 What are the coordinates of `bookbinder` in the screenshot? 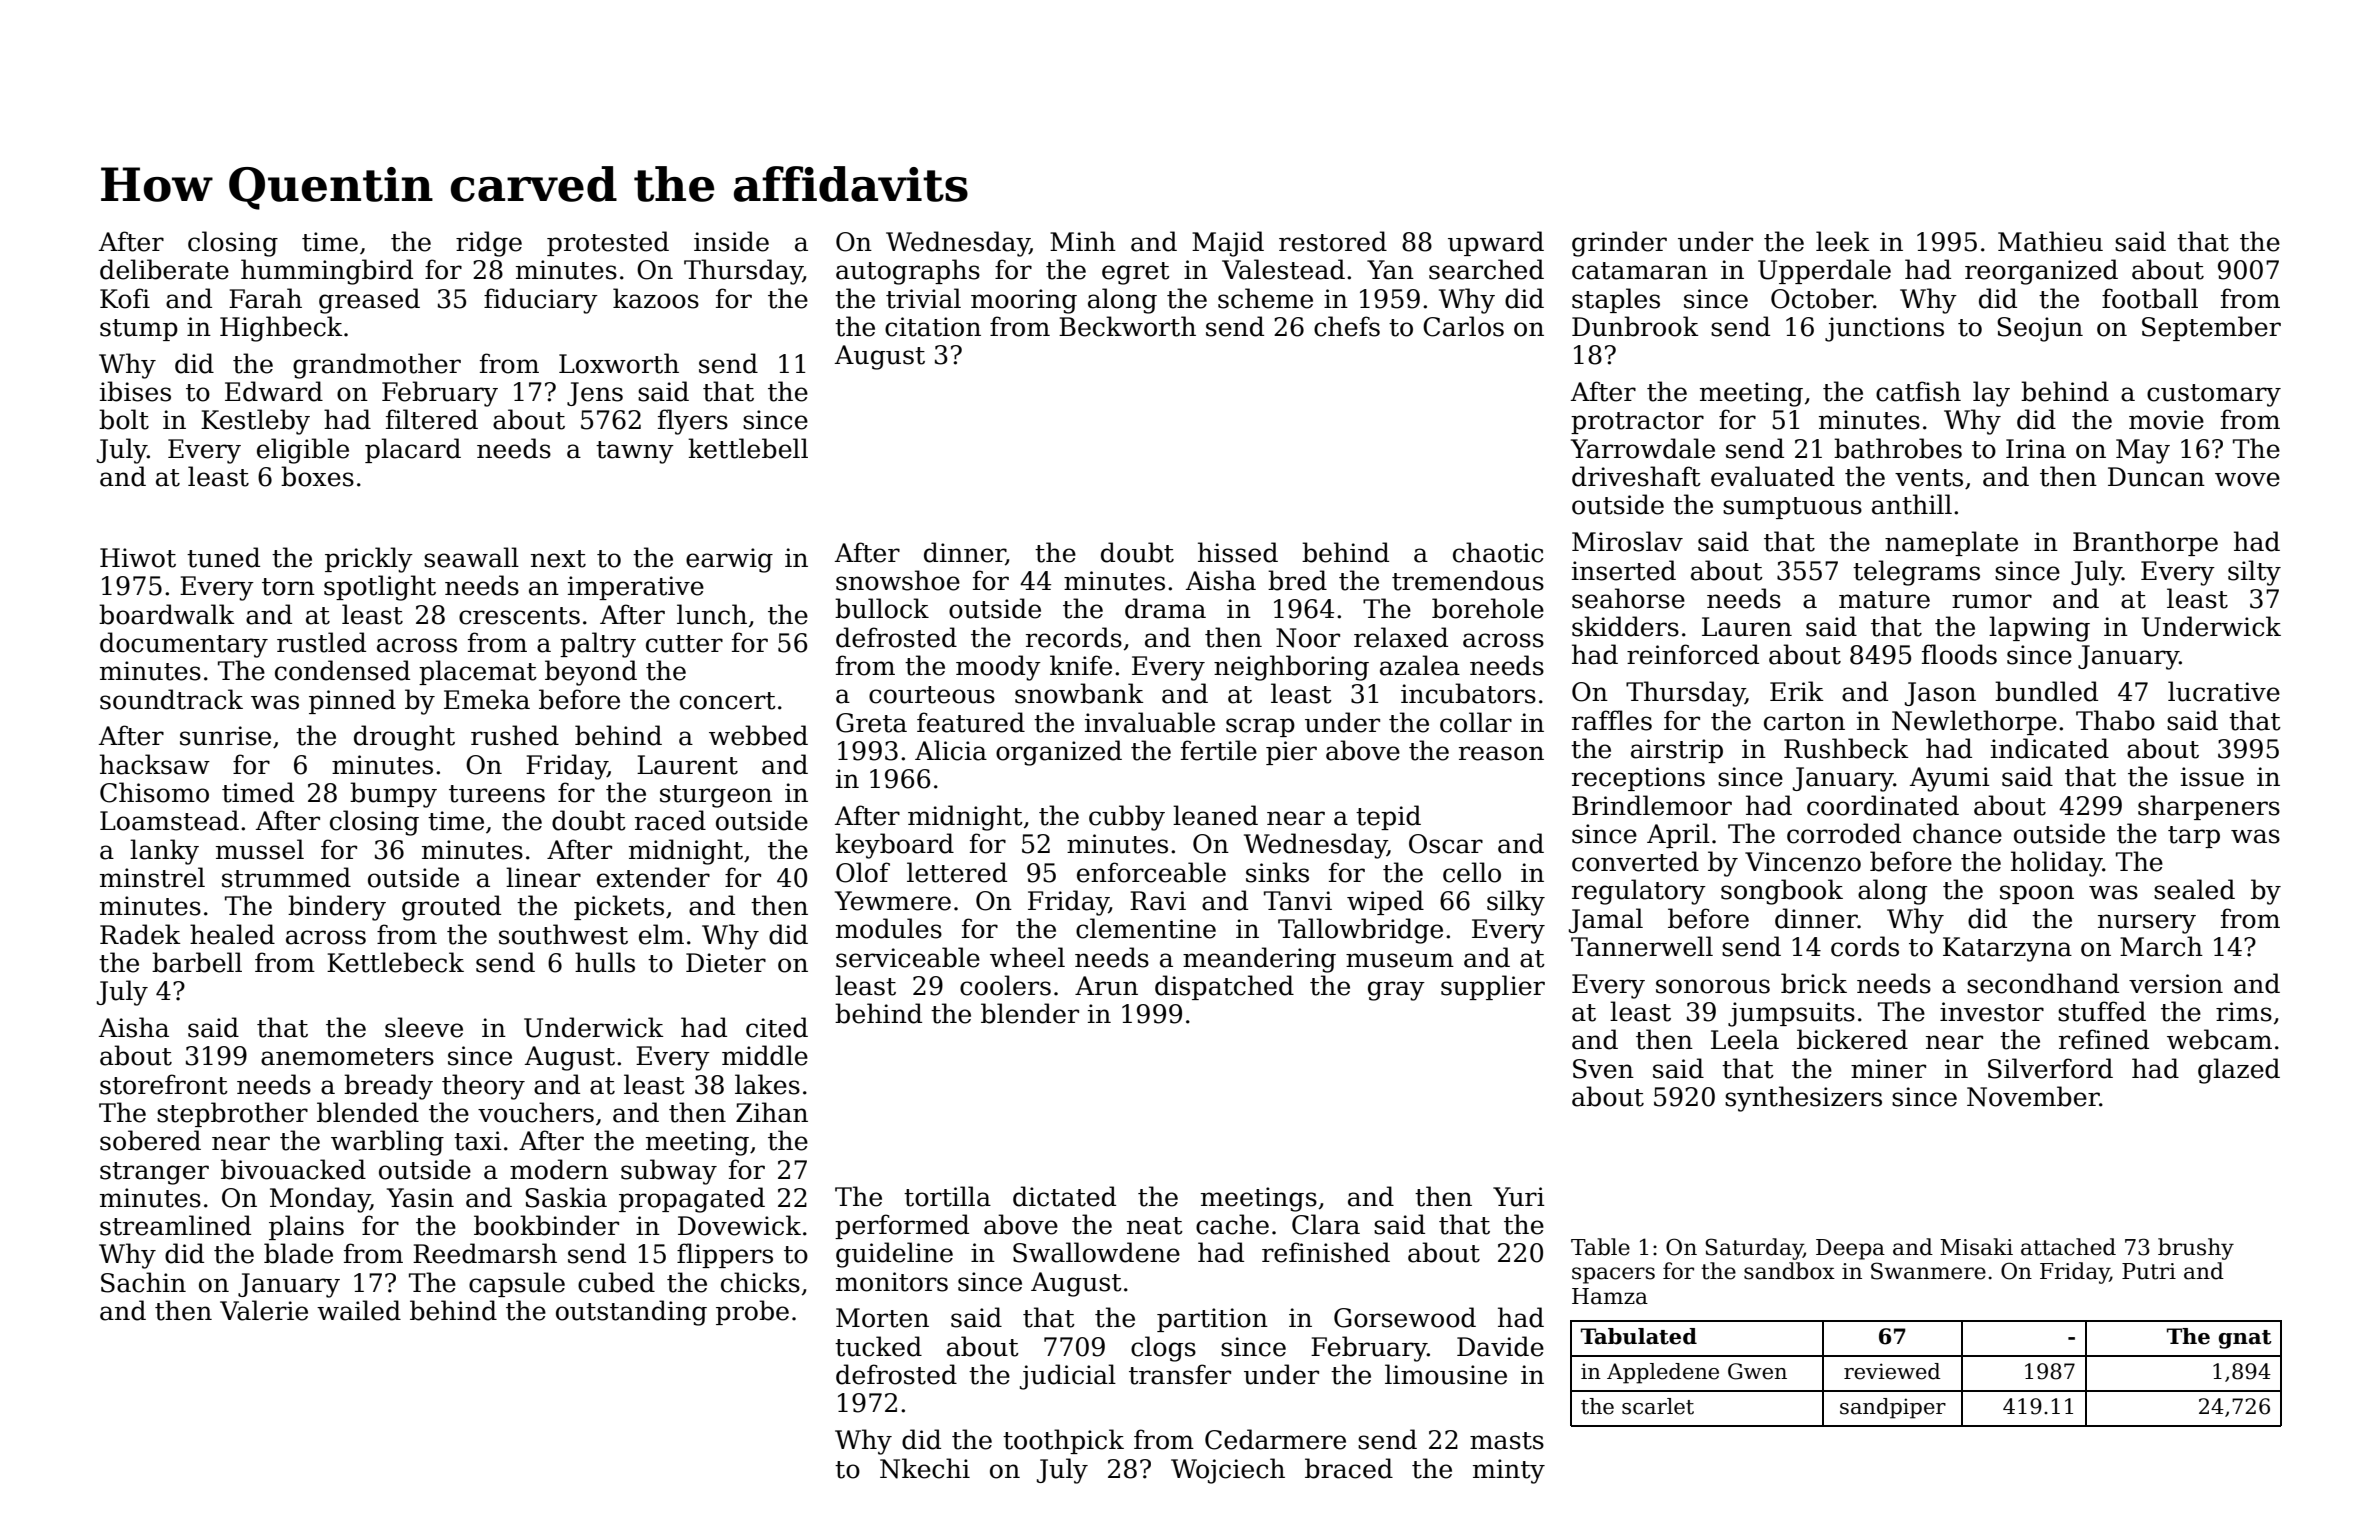 It's located at (546, 1225).
